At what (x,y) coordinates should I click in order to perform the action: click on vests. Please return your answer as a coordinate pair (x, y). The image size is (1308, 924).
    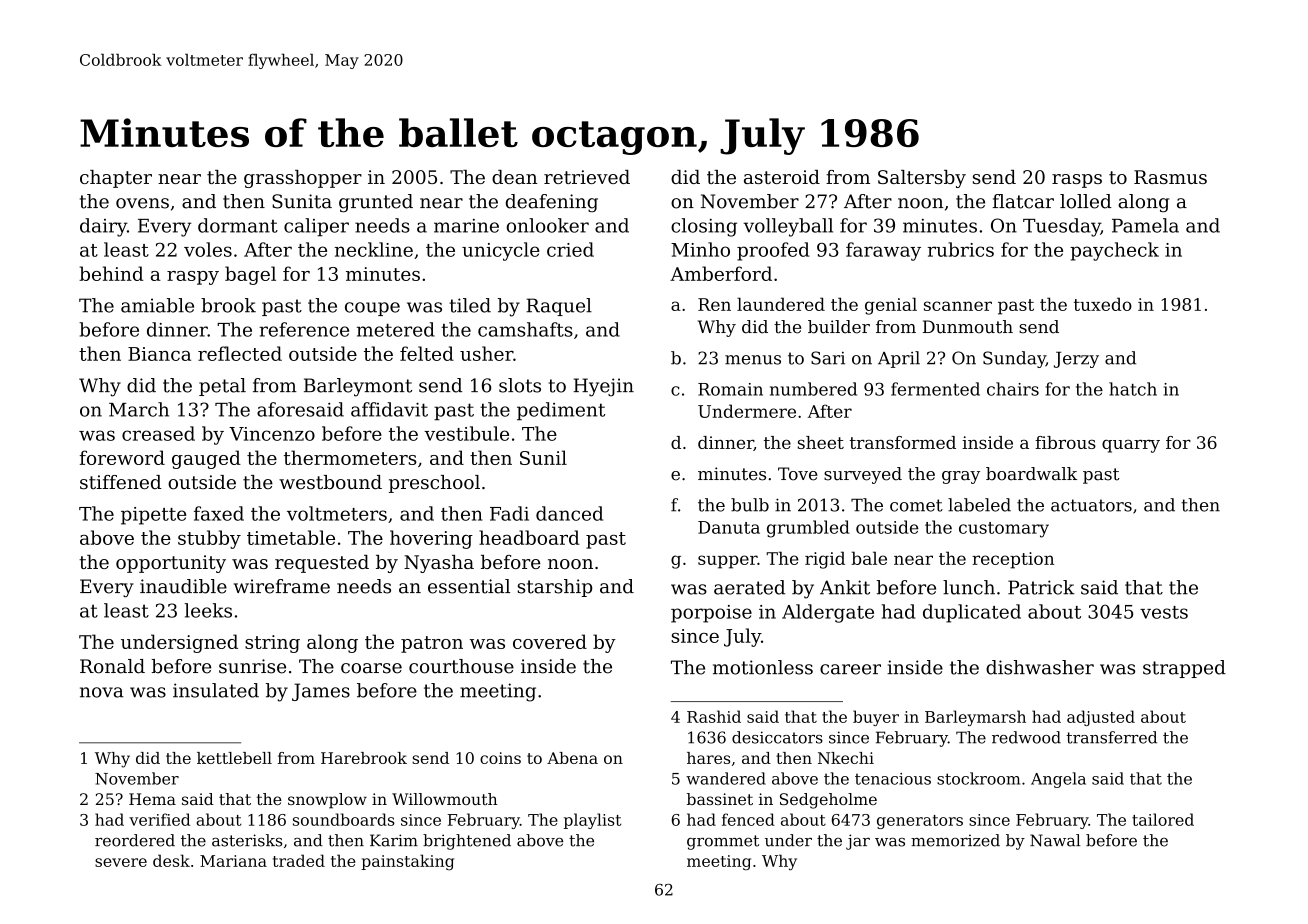
    Looking at the image, I should click on (1164, 612).
